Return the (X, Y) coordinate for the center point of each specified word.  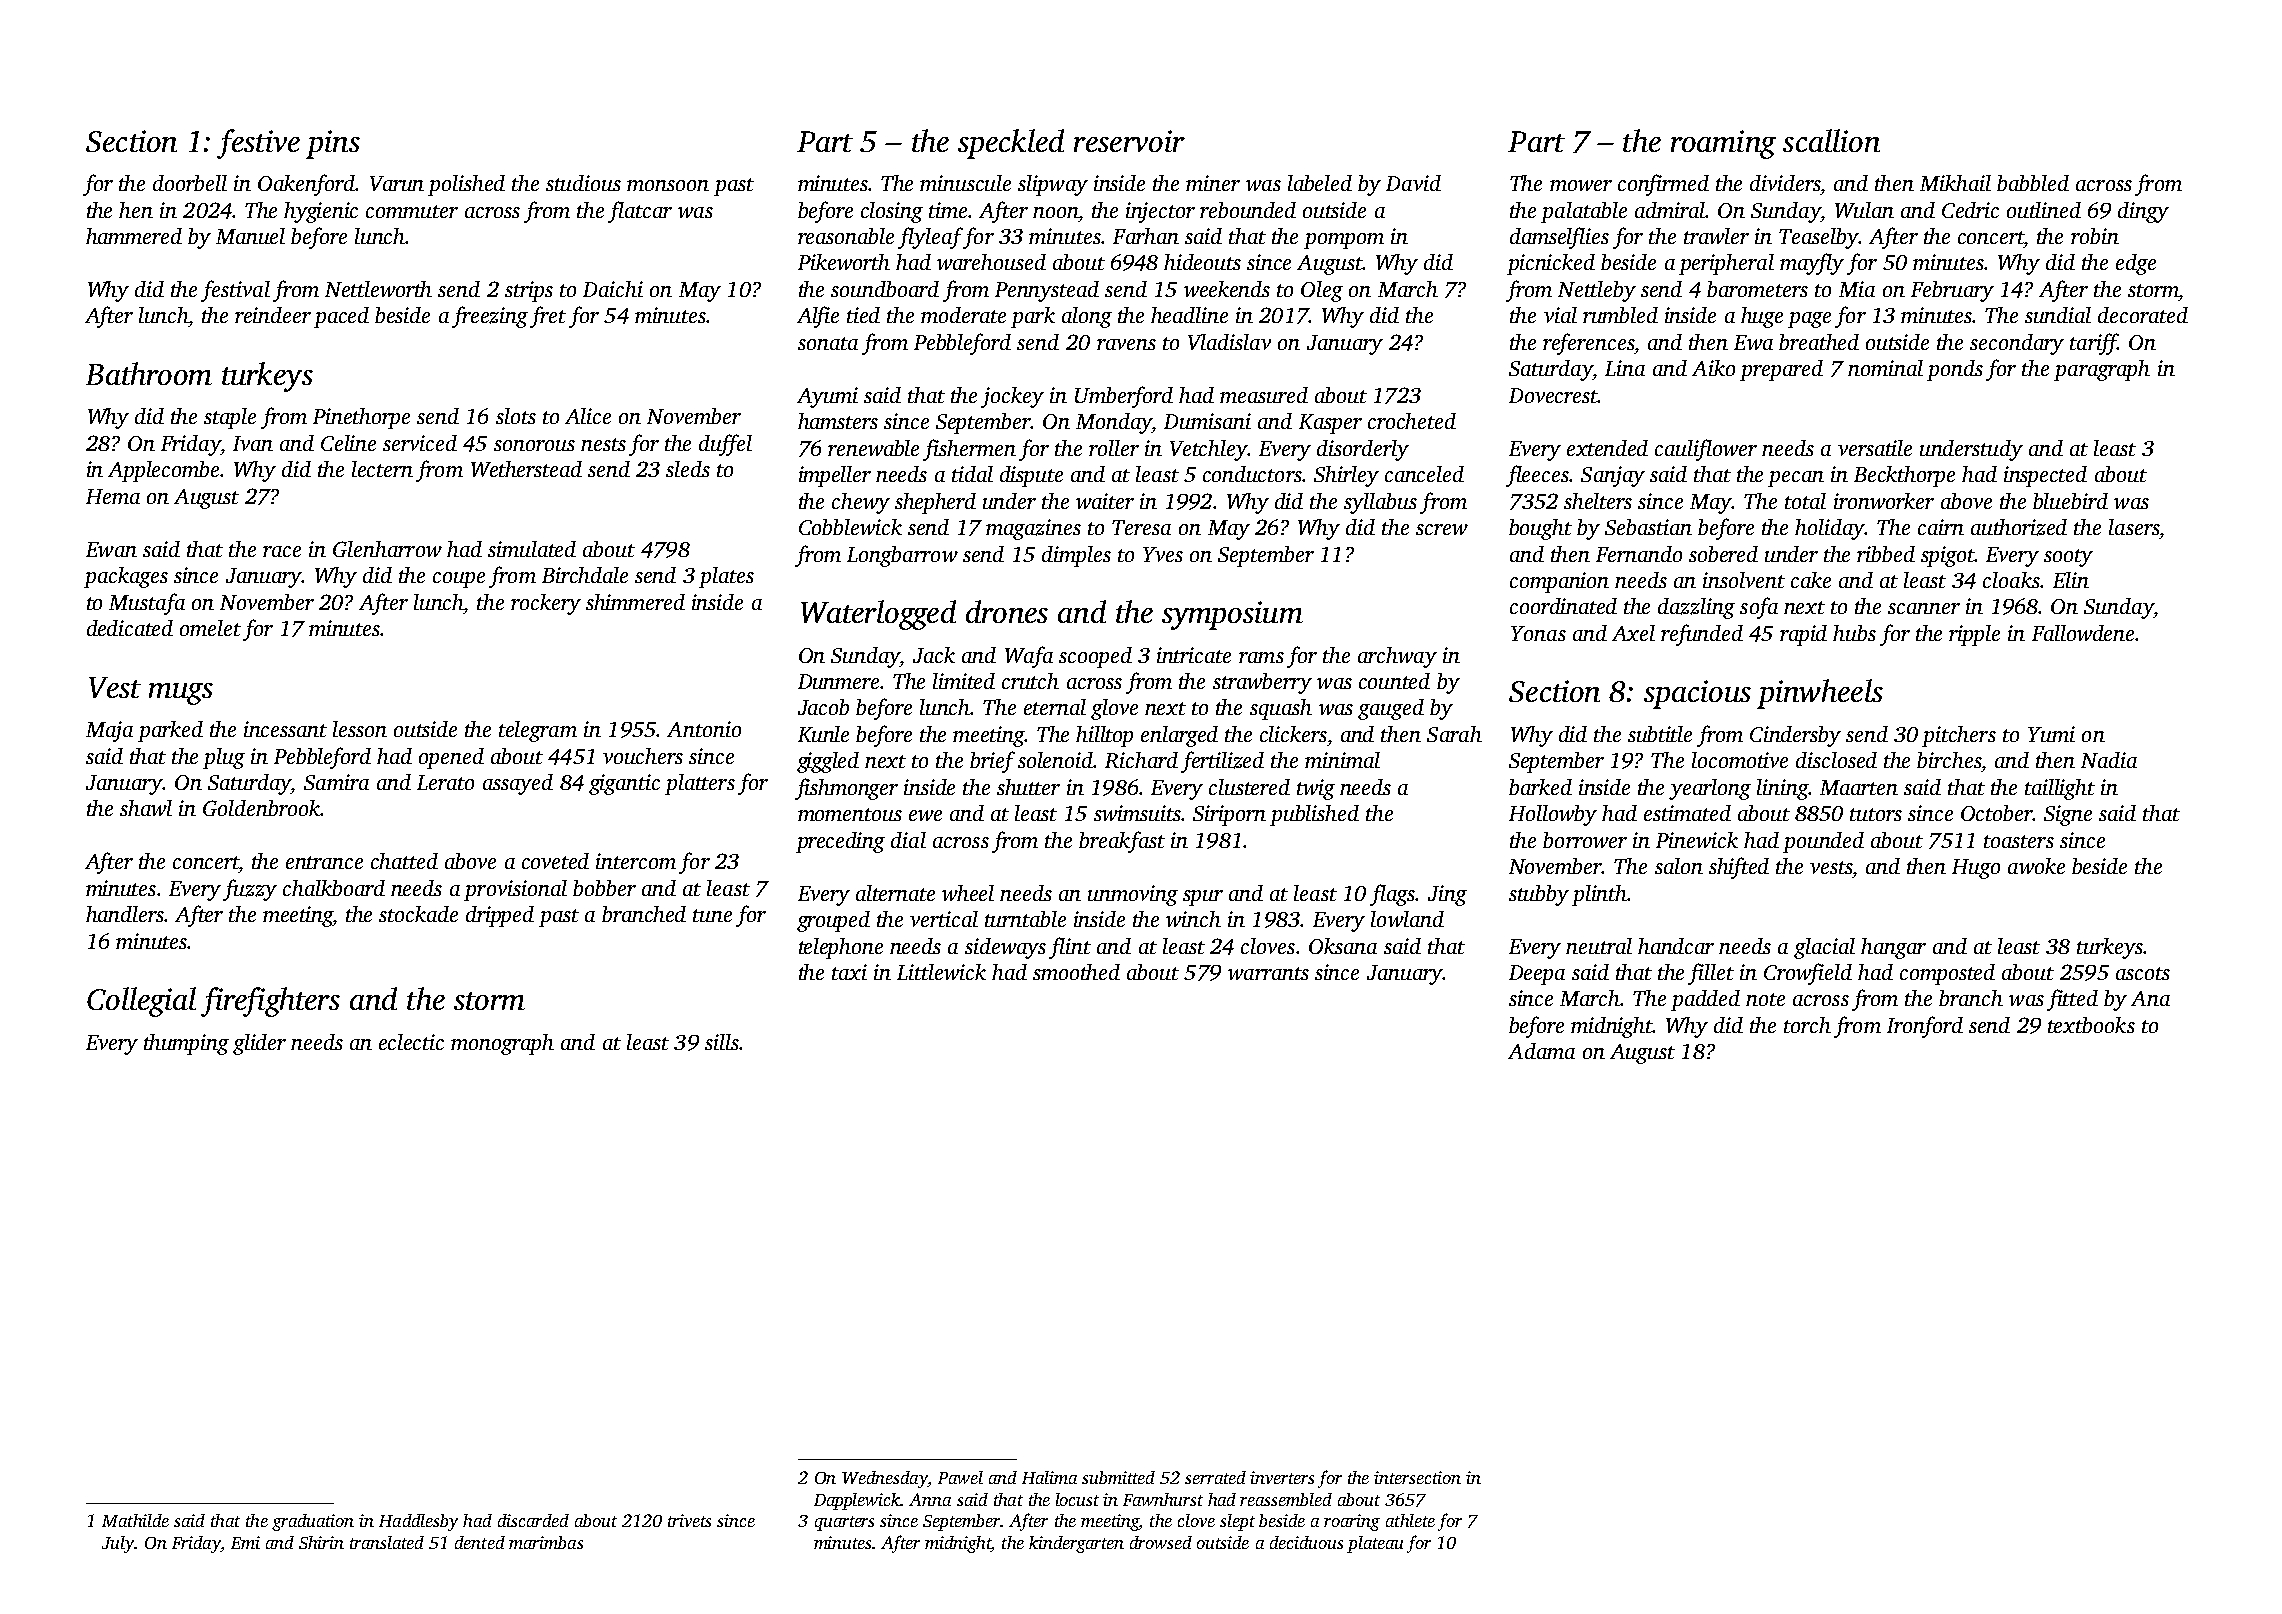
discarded (533, 1520)
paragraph (2102, 370)
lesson (360, 729)
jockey (1012, 397)
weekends (1227, 289)
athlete (1410, 1520)
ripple (1974, 635)
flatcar (640, 212)
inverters (1282, 1477)
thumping (186, 1044)
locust (1077, 1499)
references (1588, 344)
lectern (382, 469)
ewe (925, 815)
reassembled (1286, 1499)
